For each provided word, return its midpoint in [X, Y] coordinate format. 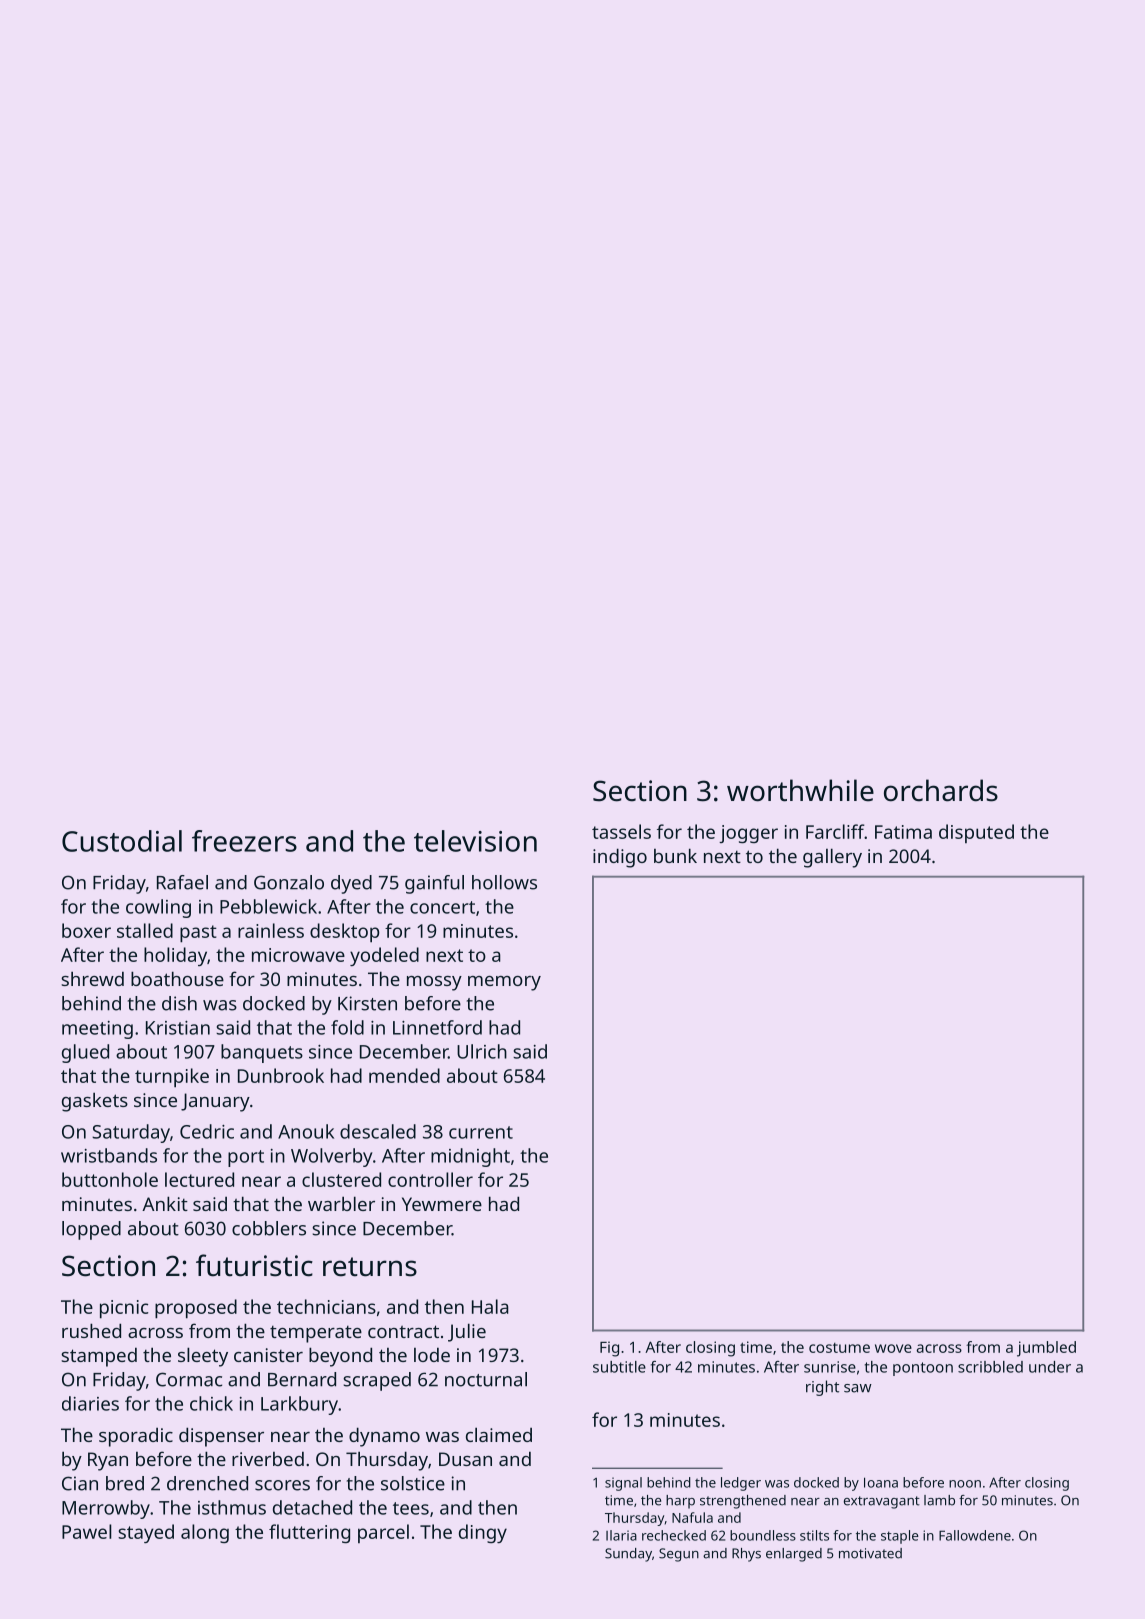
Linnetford [437, 1027]
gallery [832, 858]
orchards [941, 790]
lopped [91, 1230]
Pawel [87, 1531]
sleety [203, 1357]
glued [85, 1053]
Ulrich [482, 1051]
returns [370, 1267]
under [1050, 1367]
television [475, 841]
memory [504, 983]
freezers [244, 841]
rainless [271, 930]
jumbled [1046, 1349]
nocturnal [486, 1379]
